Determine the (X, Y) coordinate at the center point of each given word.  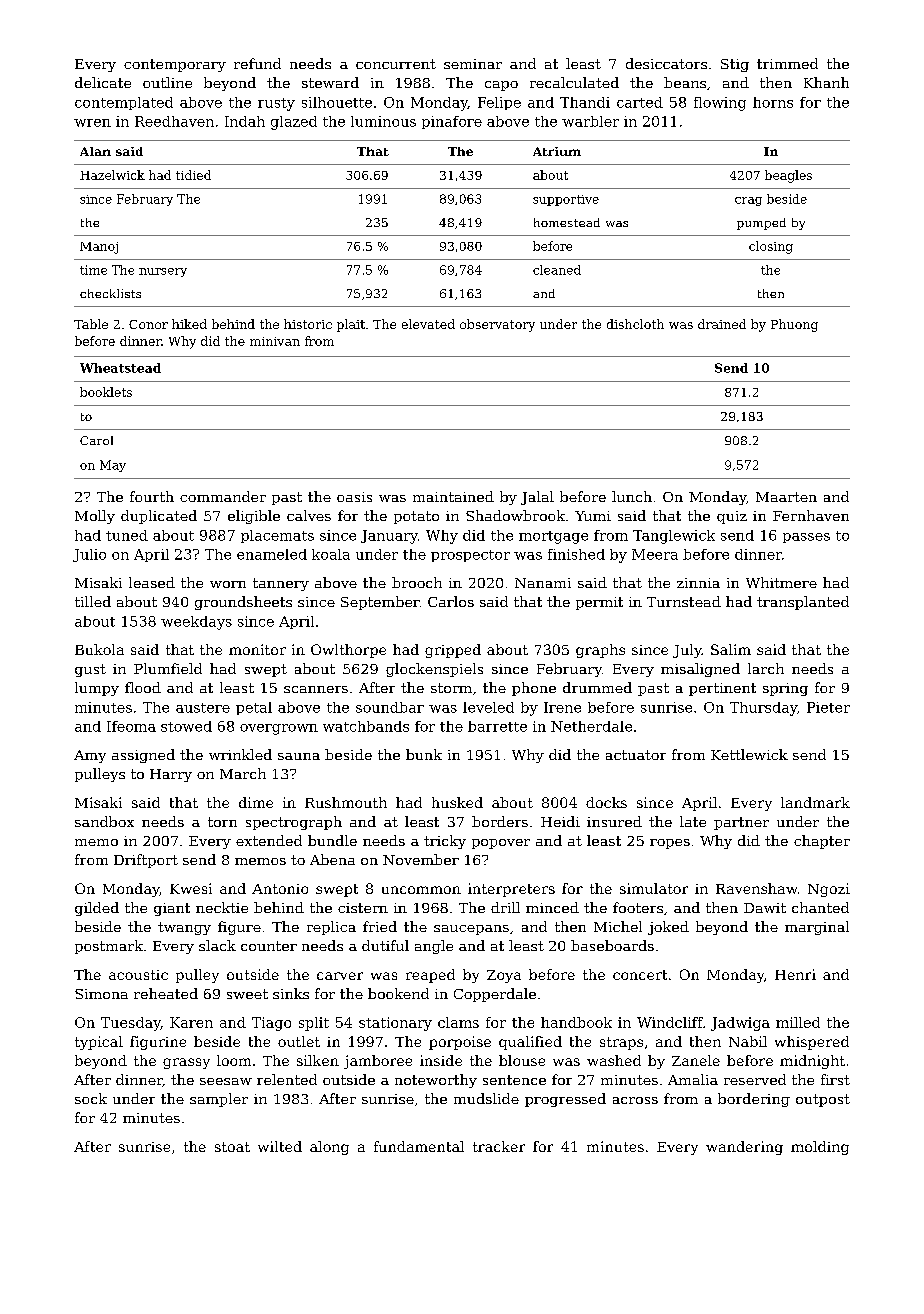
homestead (567, 222)
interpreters (511, 890)
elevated (428, 324)
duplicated (159, 517)
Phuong (794, 325)
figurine (158, 1043)
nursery (163, 272)
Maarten (786, 497)
